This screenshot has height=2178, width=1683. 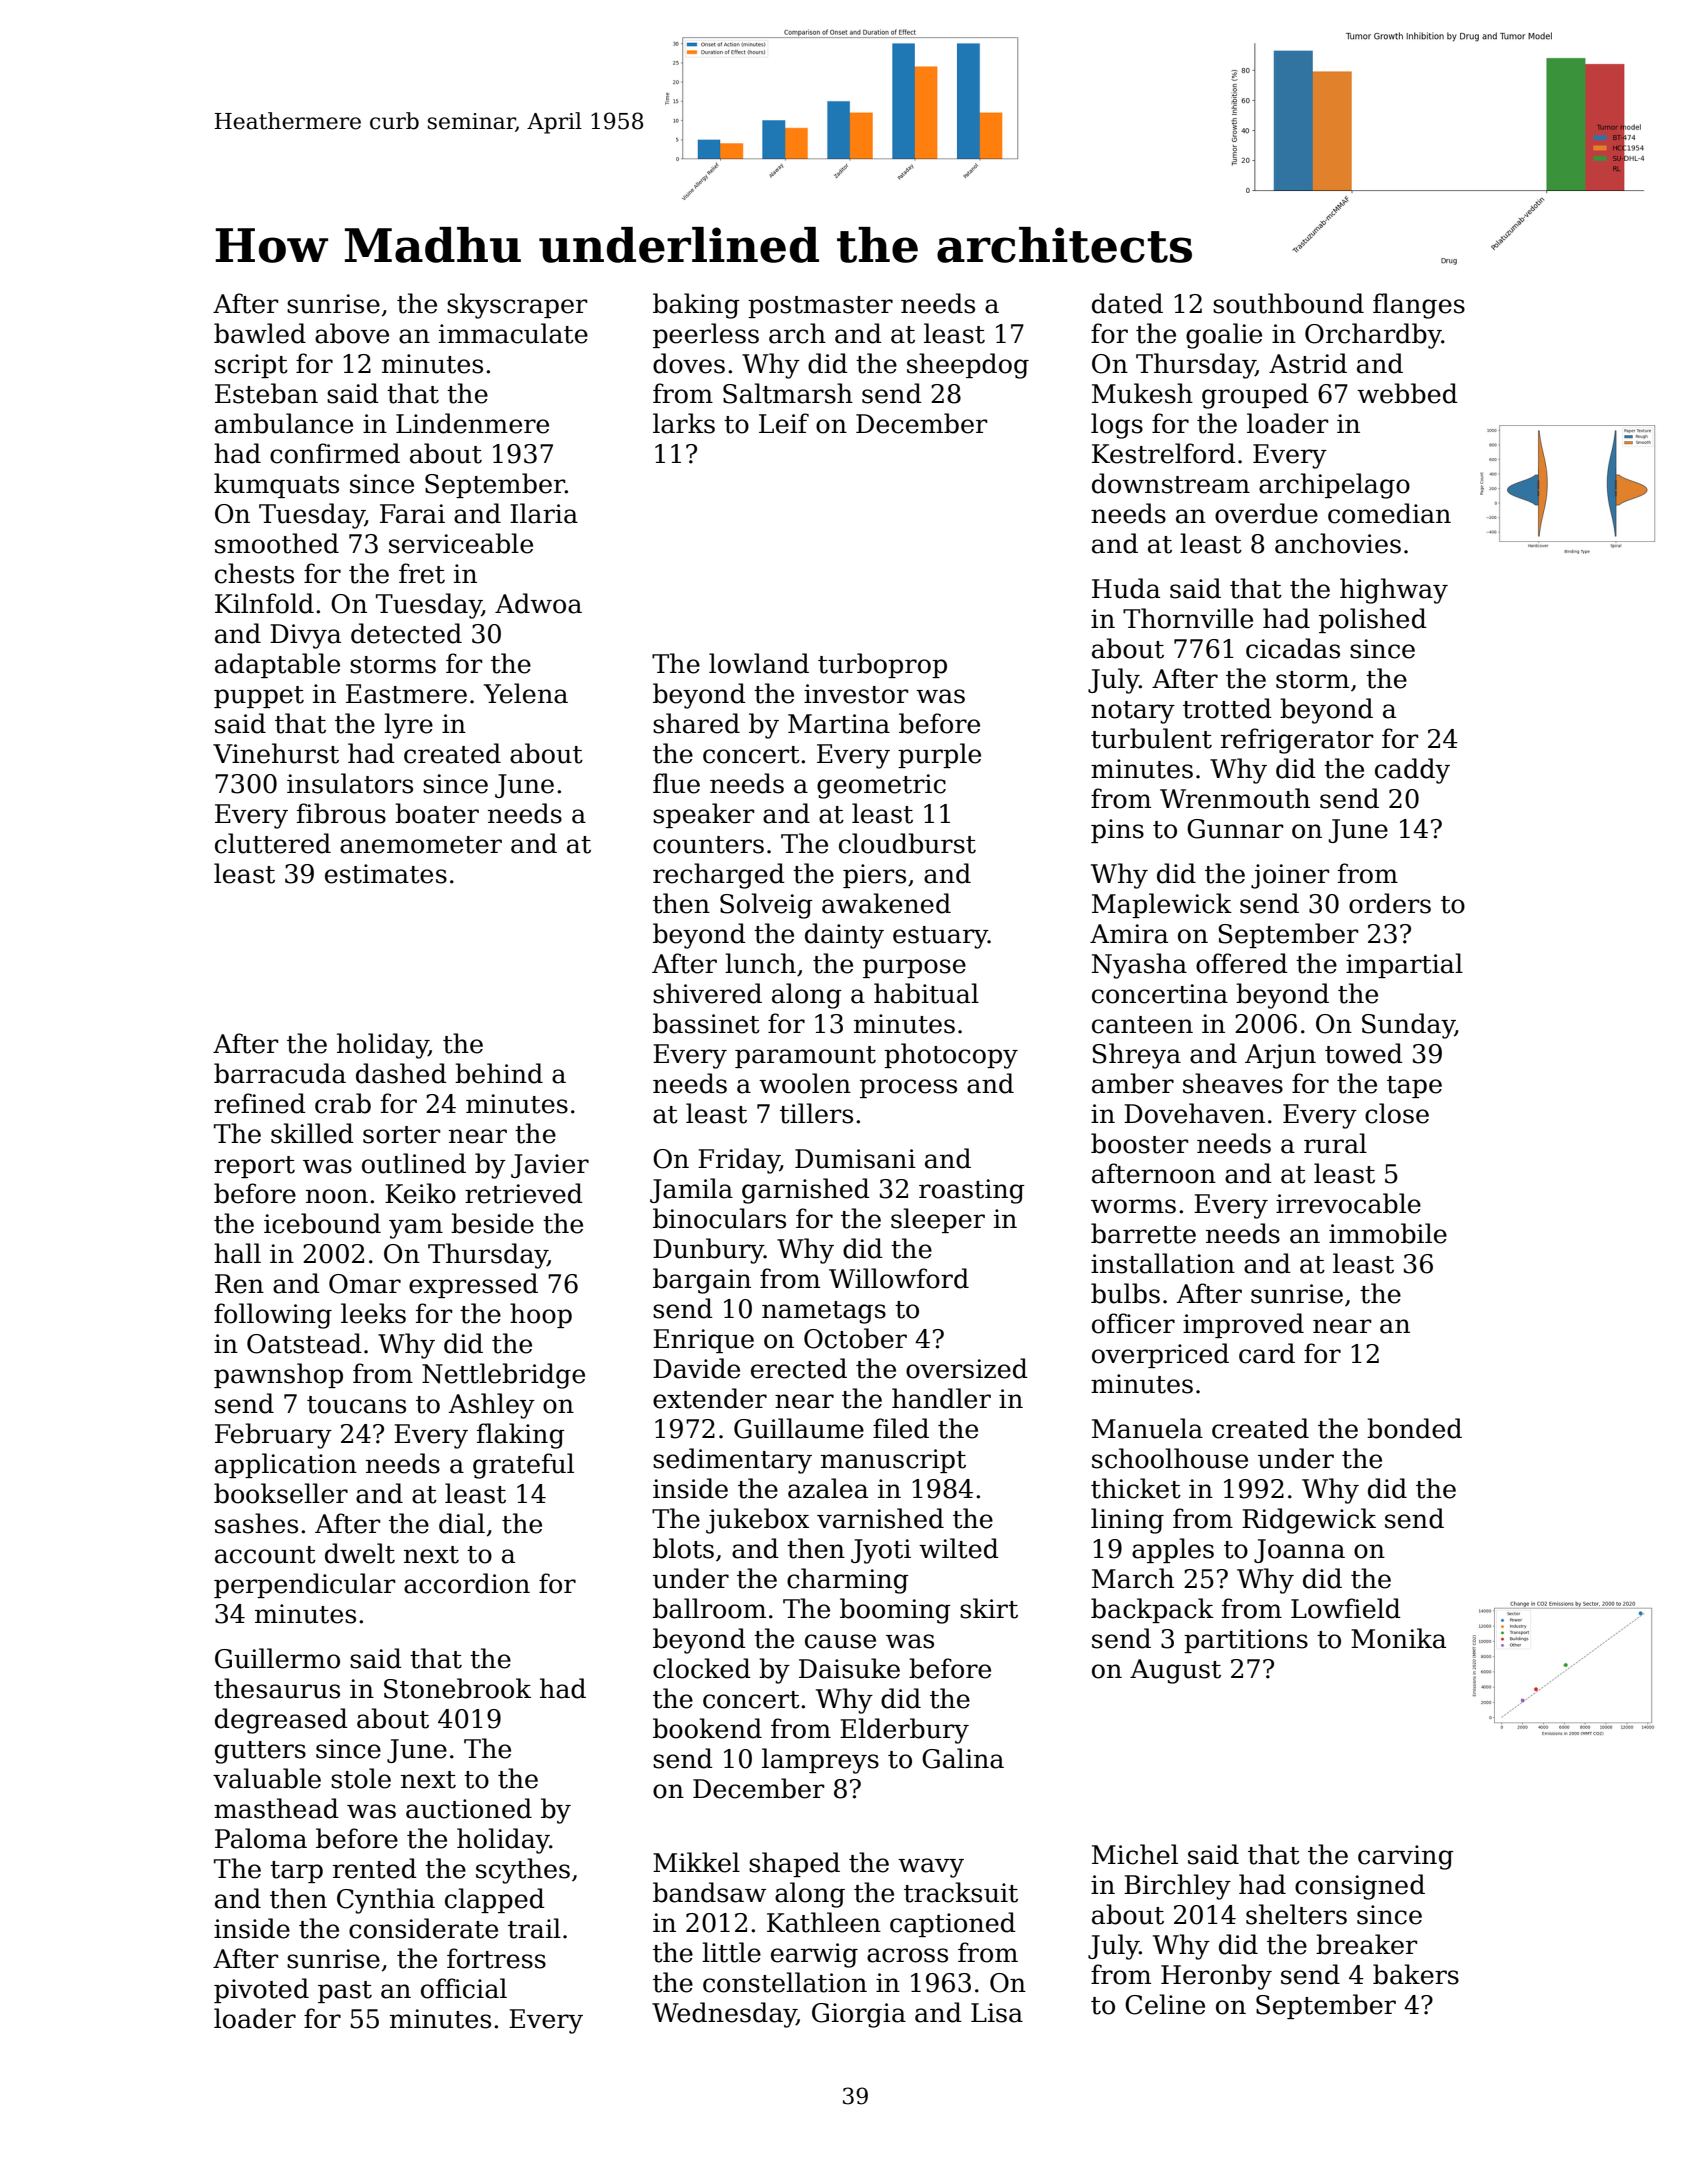 I want to click on larks, so click(x=684, y=423).
